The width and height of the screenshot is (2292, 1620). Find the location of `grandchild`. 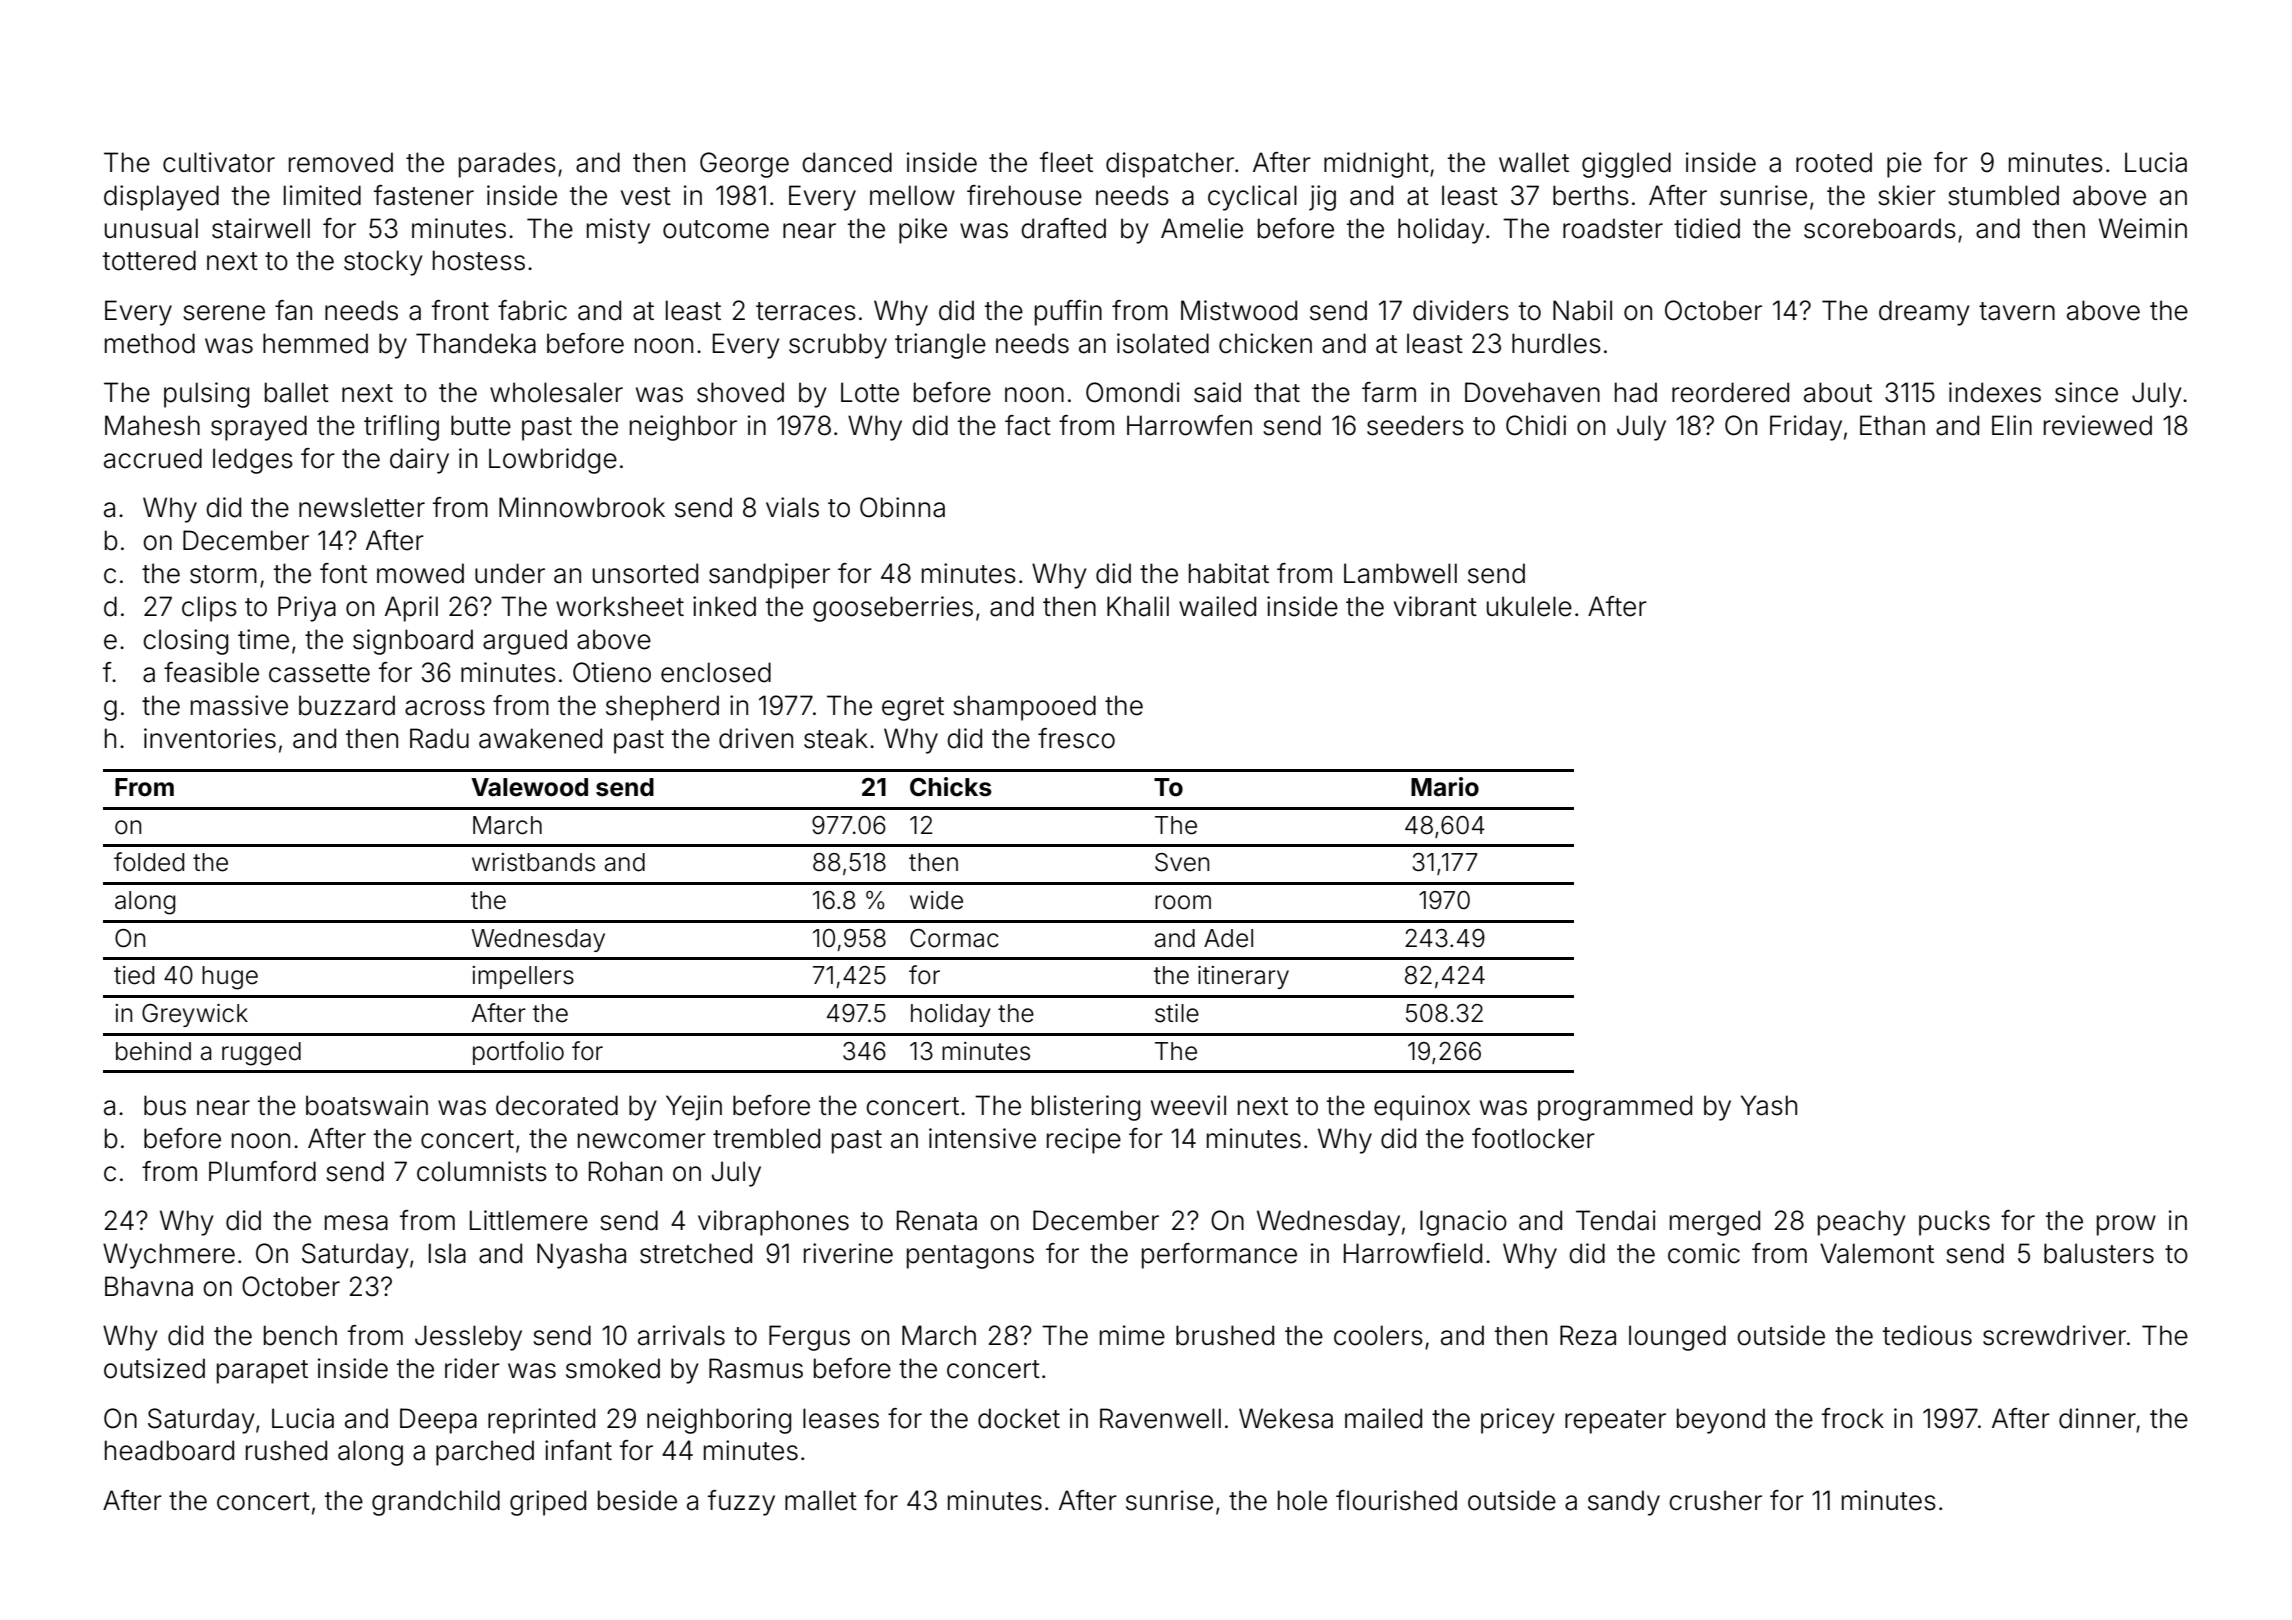

grandchild is located at coordinates (436, 1503).
